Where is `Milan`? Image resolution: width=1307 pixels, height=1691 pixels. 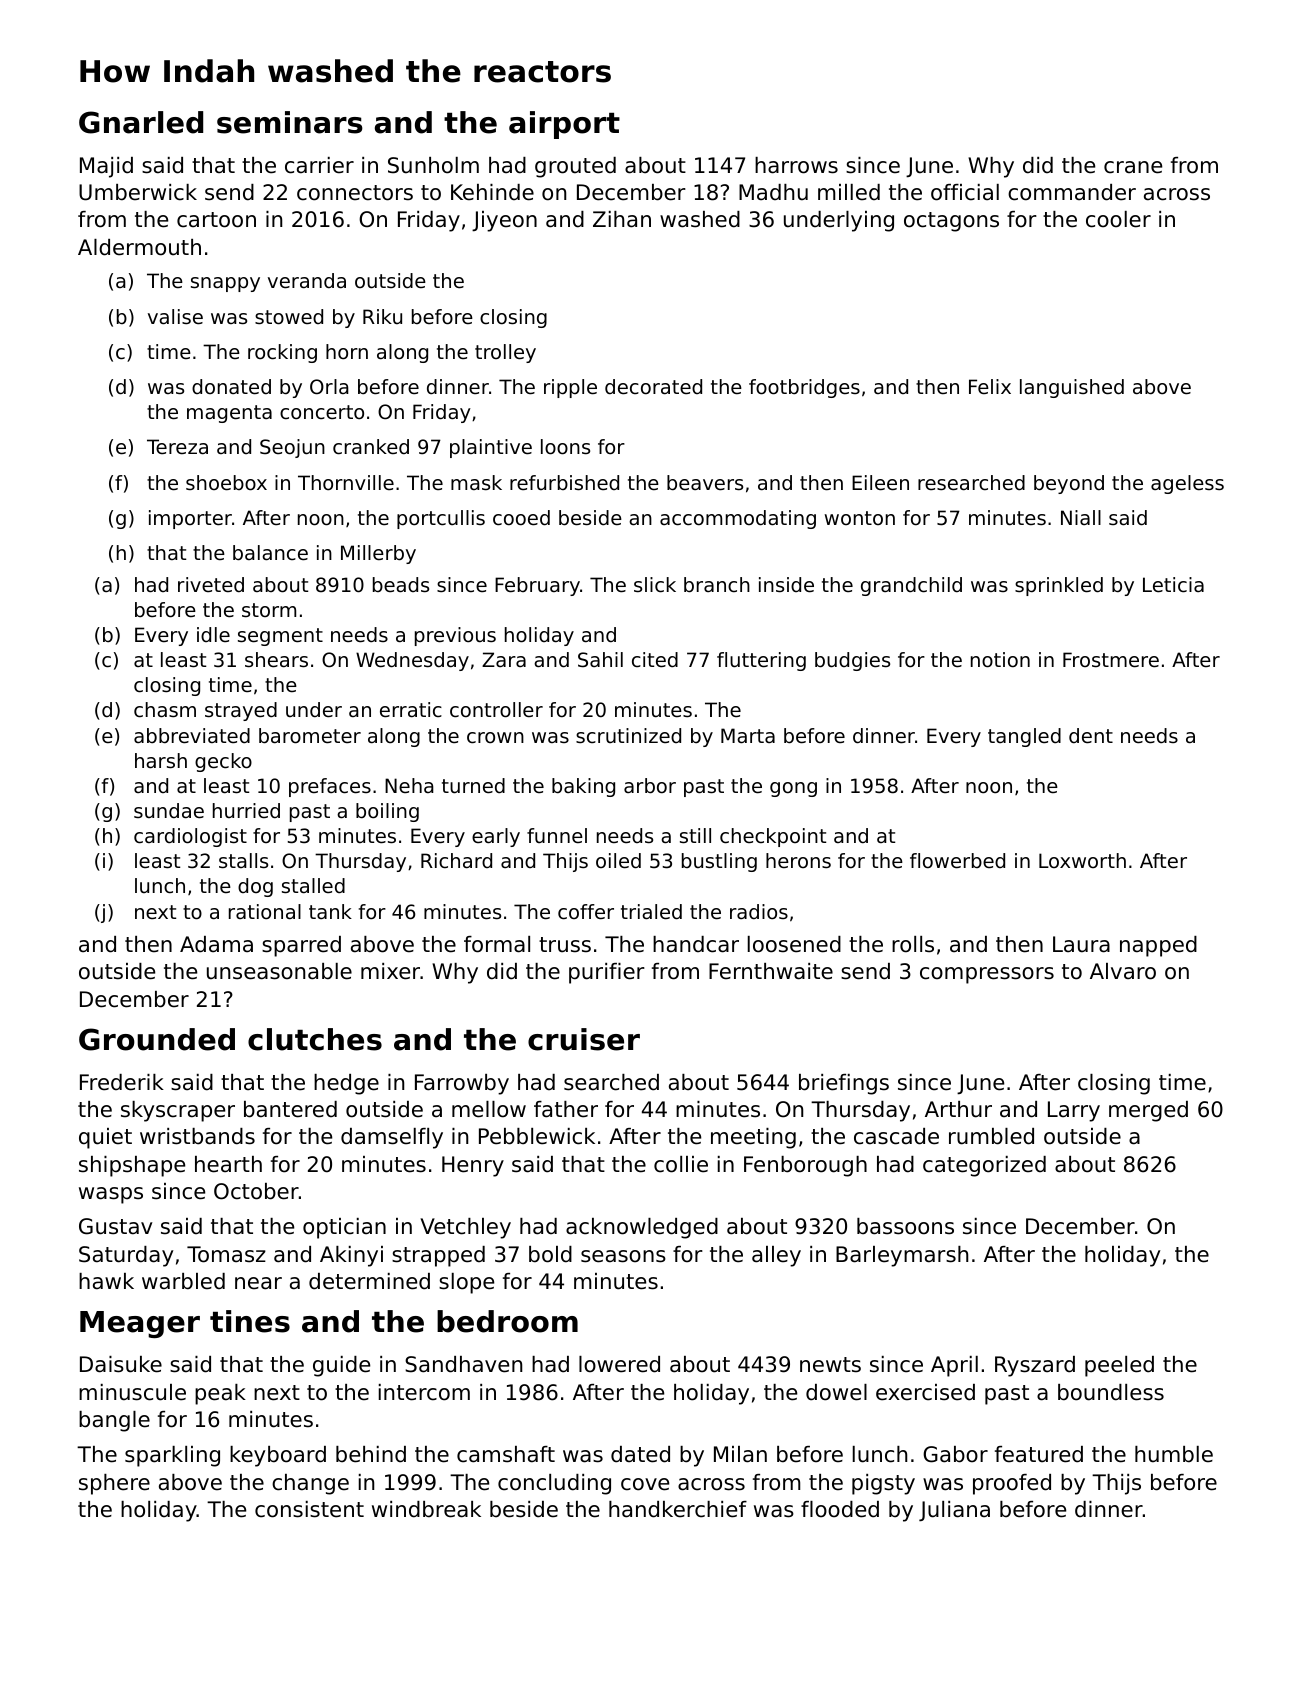
Milan is located at coordinates (740, 1454).
